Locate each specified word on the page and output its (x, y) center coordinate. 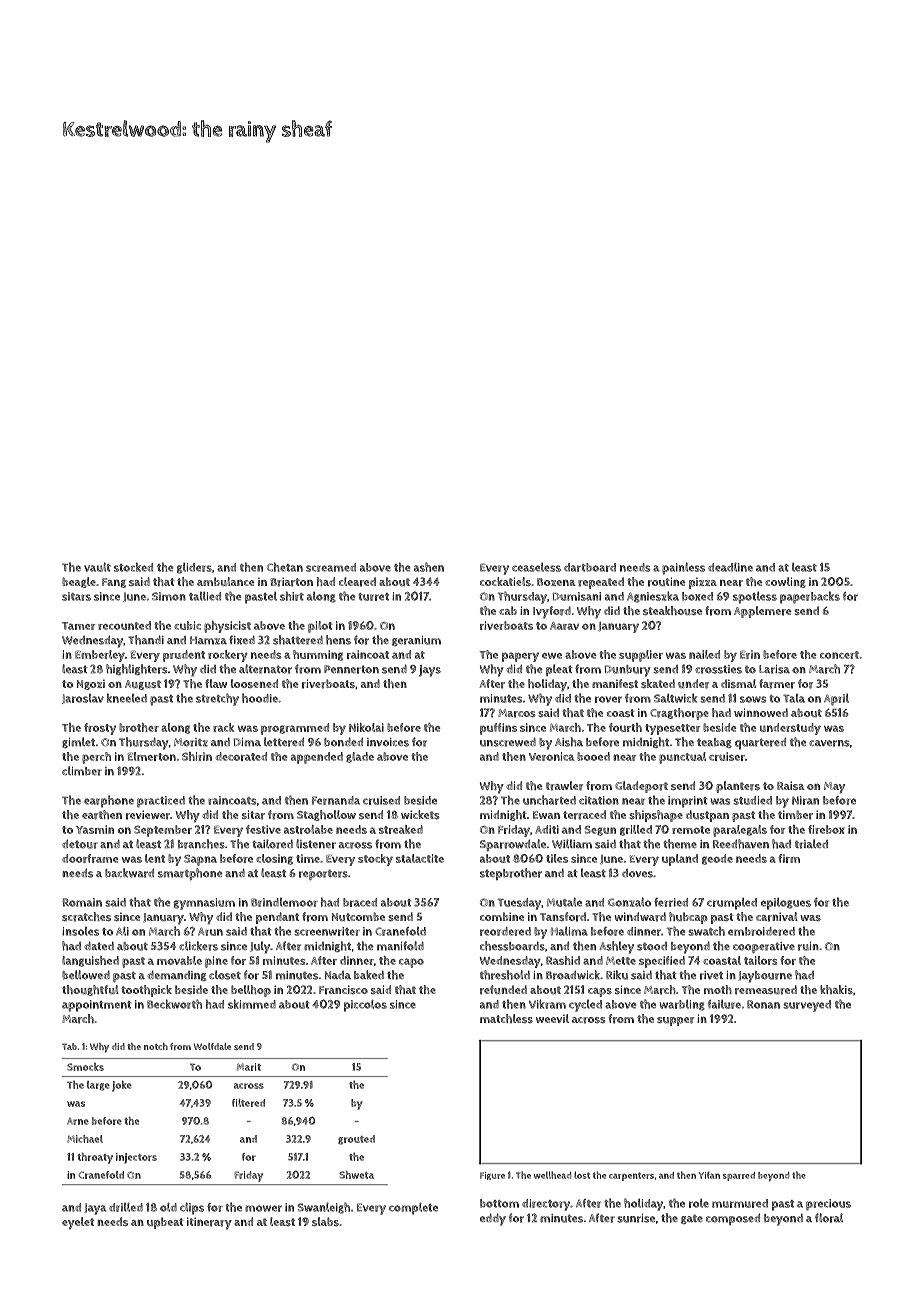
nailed (704, 654)
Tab (69, 1046)
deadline (730, 567)
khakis (836, 989)
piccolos (365, 1005)
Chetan (285, 567)
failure (724, 1004)
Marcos (517, 713)
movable (179, 960)
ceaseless (536, 567)
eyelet (78, 1223)
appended (317, 758)
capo (411, 963)
